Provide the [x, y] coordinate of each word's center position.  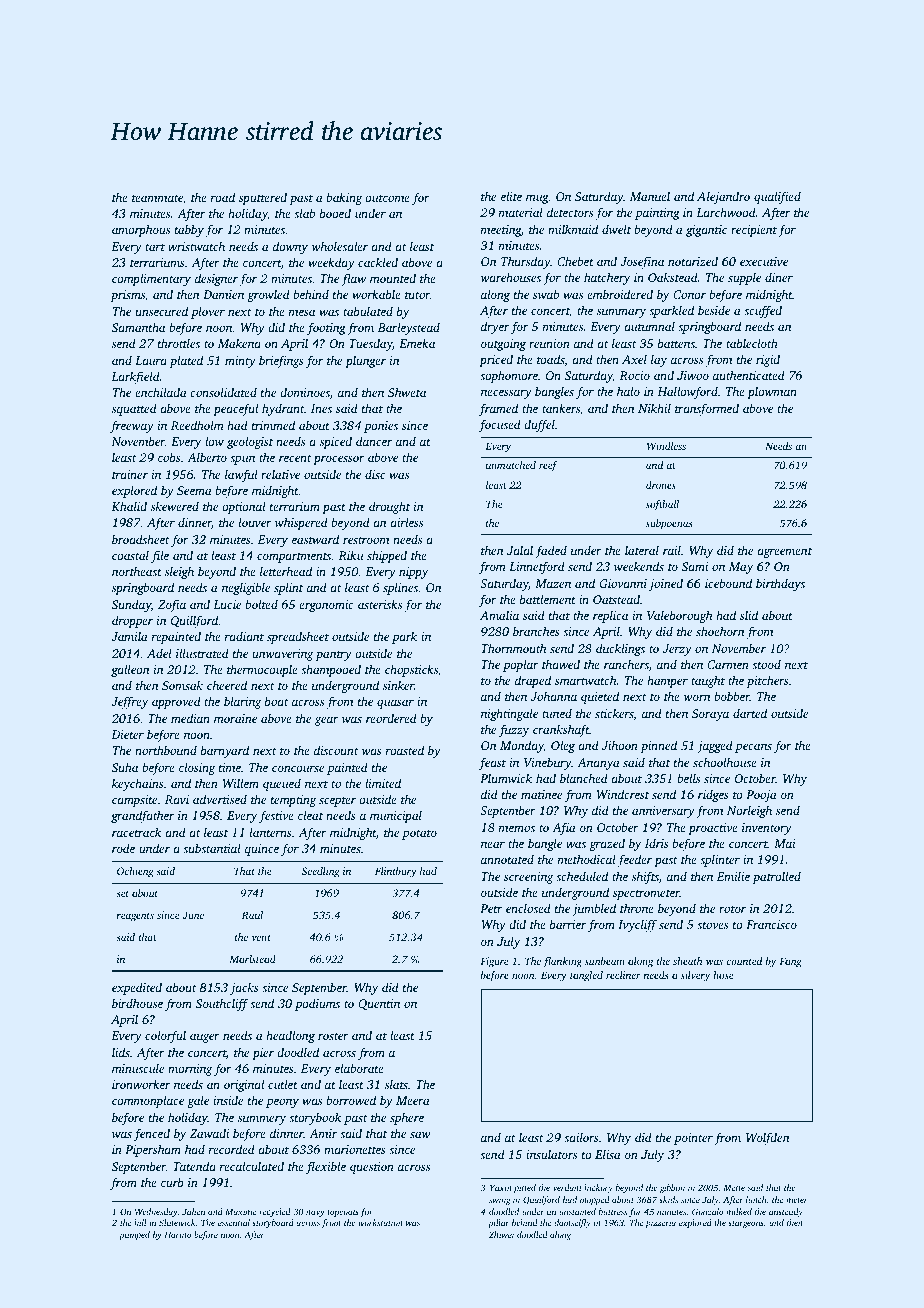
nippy [413, 573]
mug [537, 199]
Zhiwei [501, 1234]
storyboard [273, 1223]
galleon [130, 670]
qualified [777, 197]
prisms [128, 296]
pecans [753, 748]
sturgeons [746, 1224]
